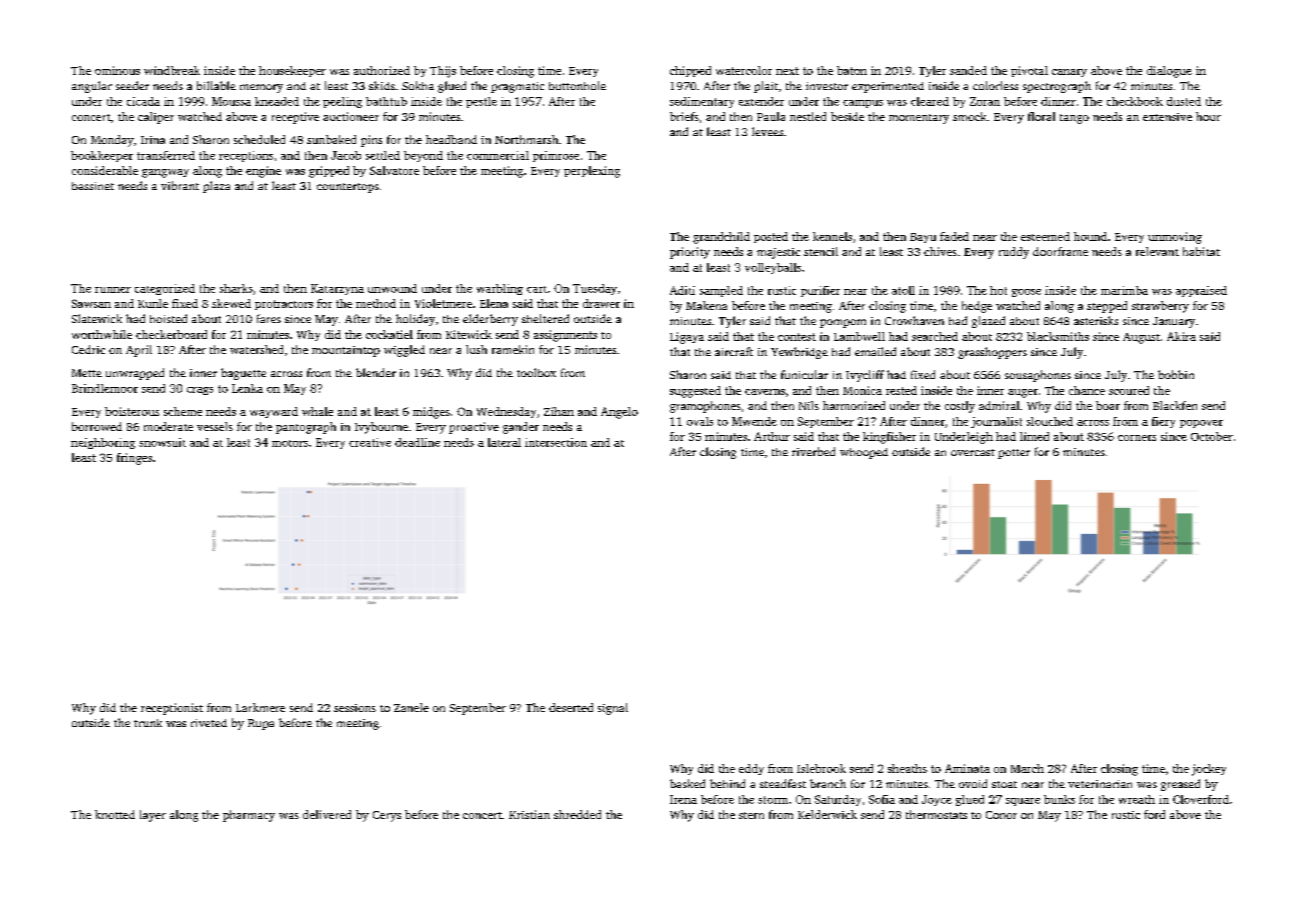 The width and height of the screenshot is (1308, 924). Describe the element at coordinates (215, 426) in the screenshot. I see `vessels` at that location.
